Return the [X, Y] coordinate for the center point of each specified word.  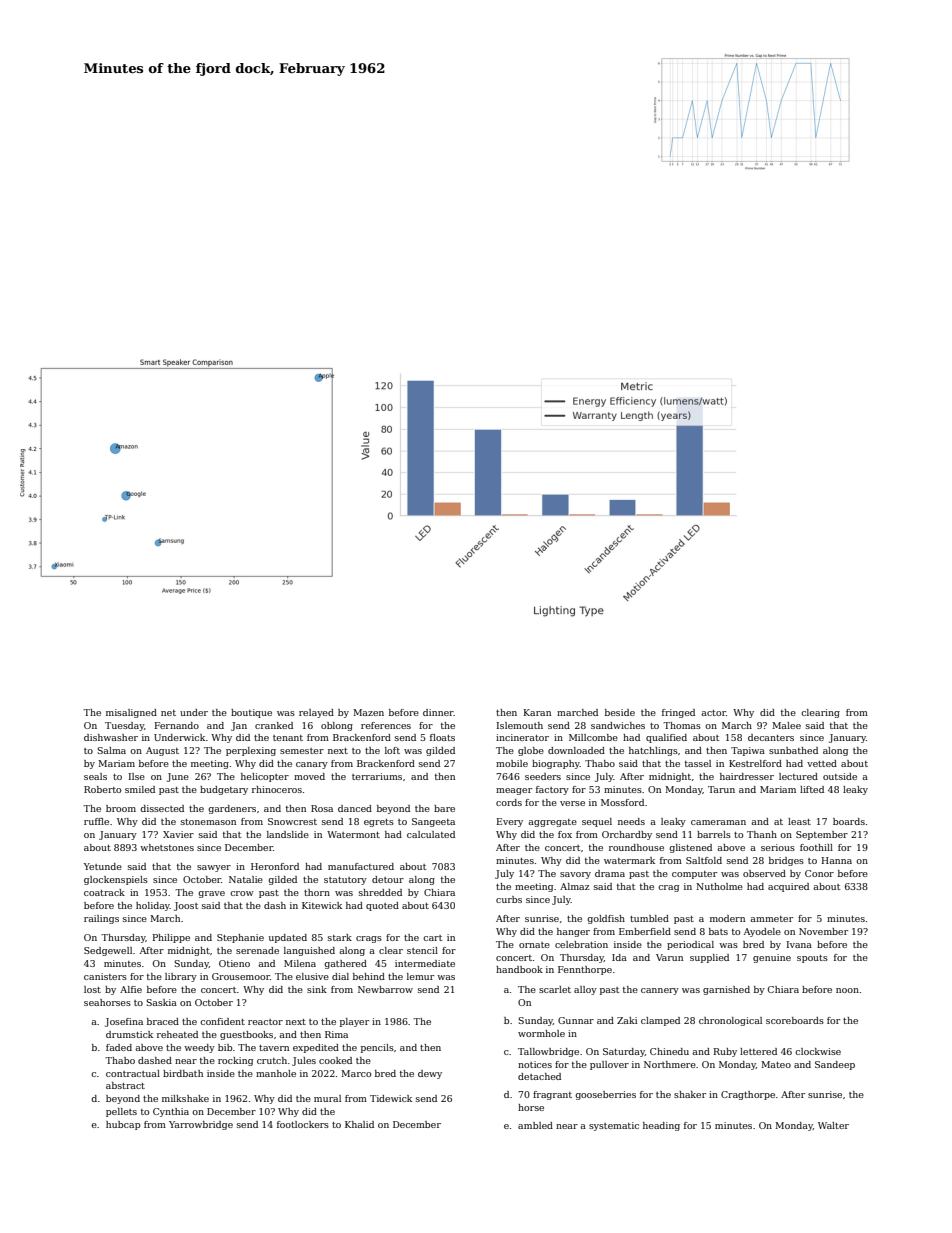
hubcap [123, 1125]
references [386, 725]
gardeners [232, 809]
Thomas [682, 725]
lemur [420, 976]
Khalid [359, 1124]
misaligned [131, 713]
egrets [379, 823]
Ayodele [762, 932]
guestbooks [246, 1035]
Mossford [622, 802]
